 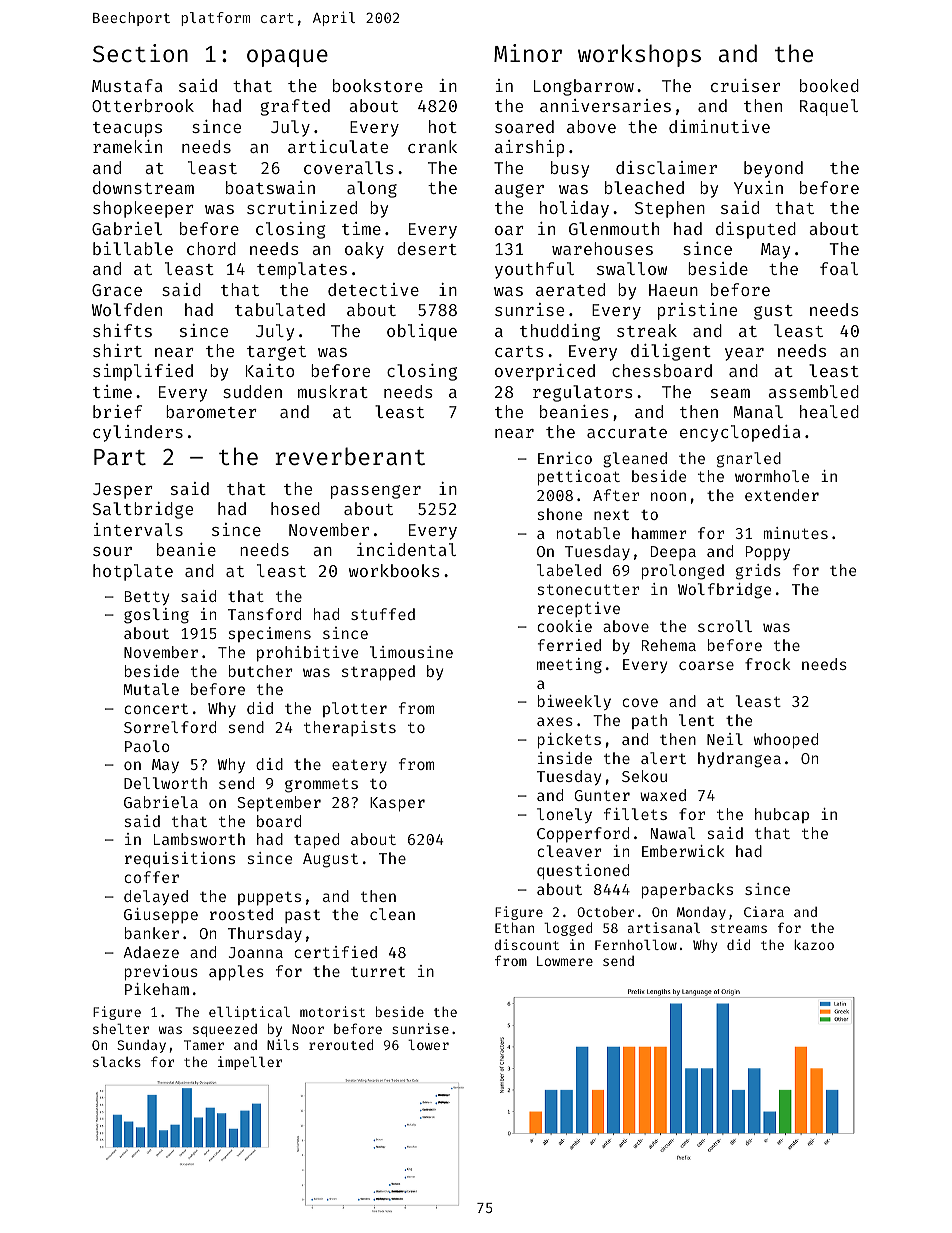 What do you see at coordinates (252, 391) in the page?
I see `sudden` at bounding box center [252, 391].
